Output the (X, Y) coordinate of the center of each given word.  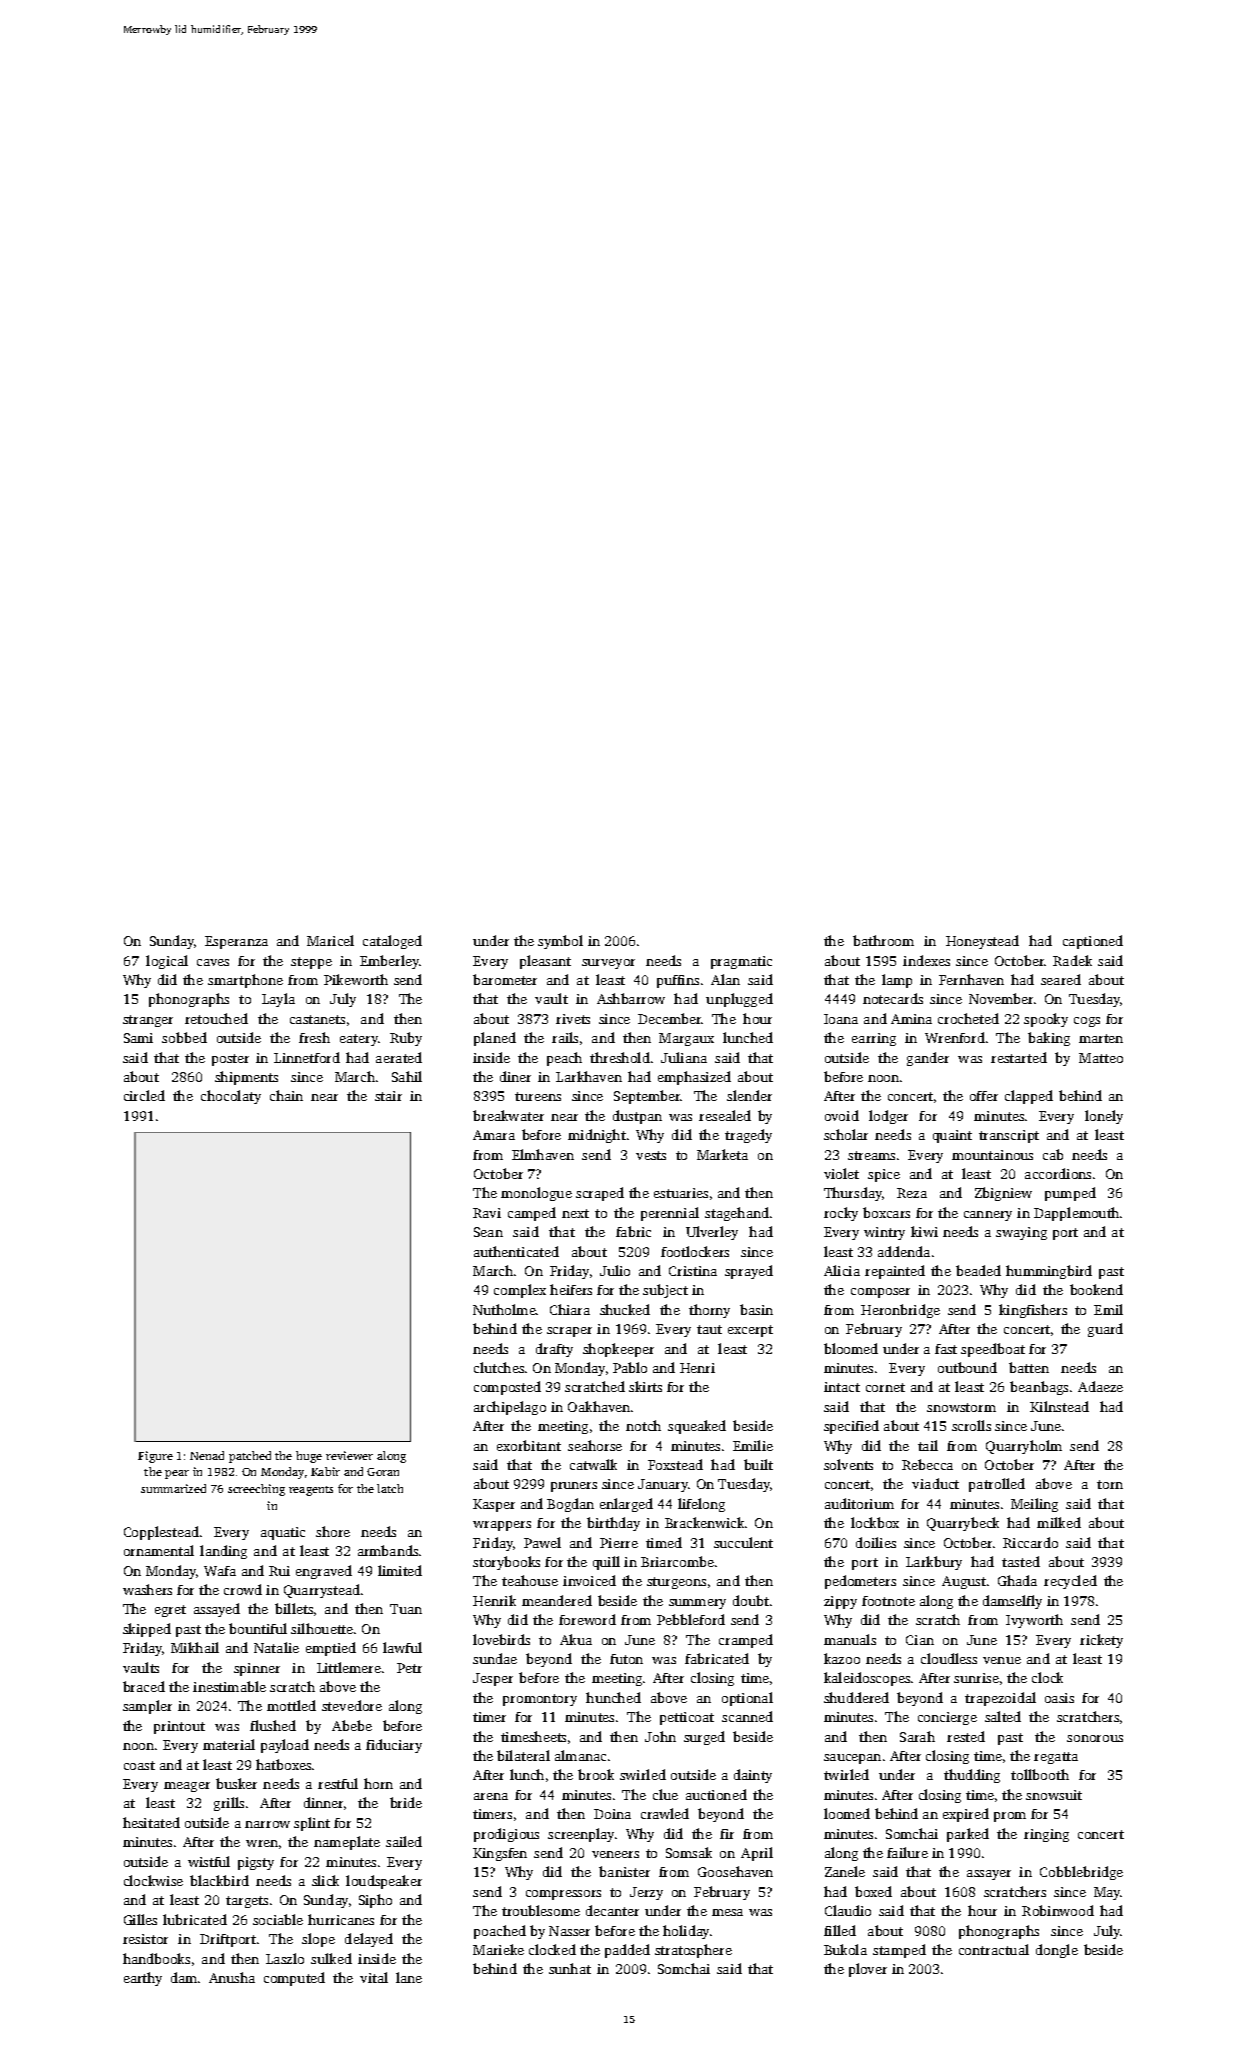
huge (309, 1457)
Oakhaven (599, 1406)
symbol (560, 942)
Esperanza (236, 942)
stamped (899, 1951)
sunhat (570, 1968)
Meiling (1034, 1505)
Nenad (207, 1455)
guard (1105, 1330)
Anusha (232, 1977)
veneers (615, 1854)
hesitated (151, 1822)
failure (907, 1852)
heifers (571, 1289)
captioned (1093, 942)
